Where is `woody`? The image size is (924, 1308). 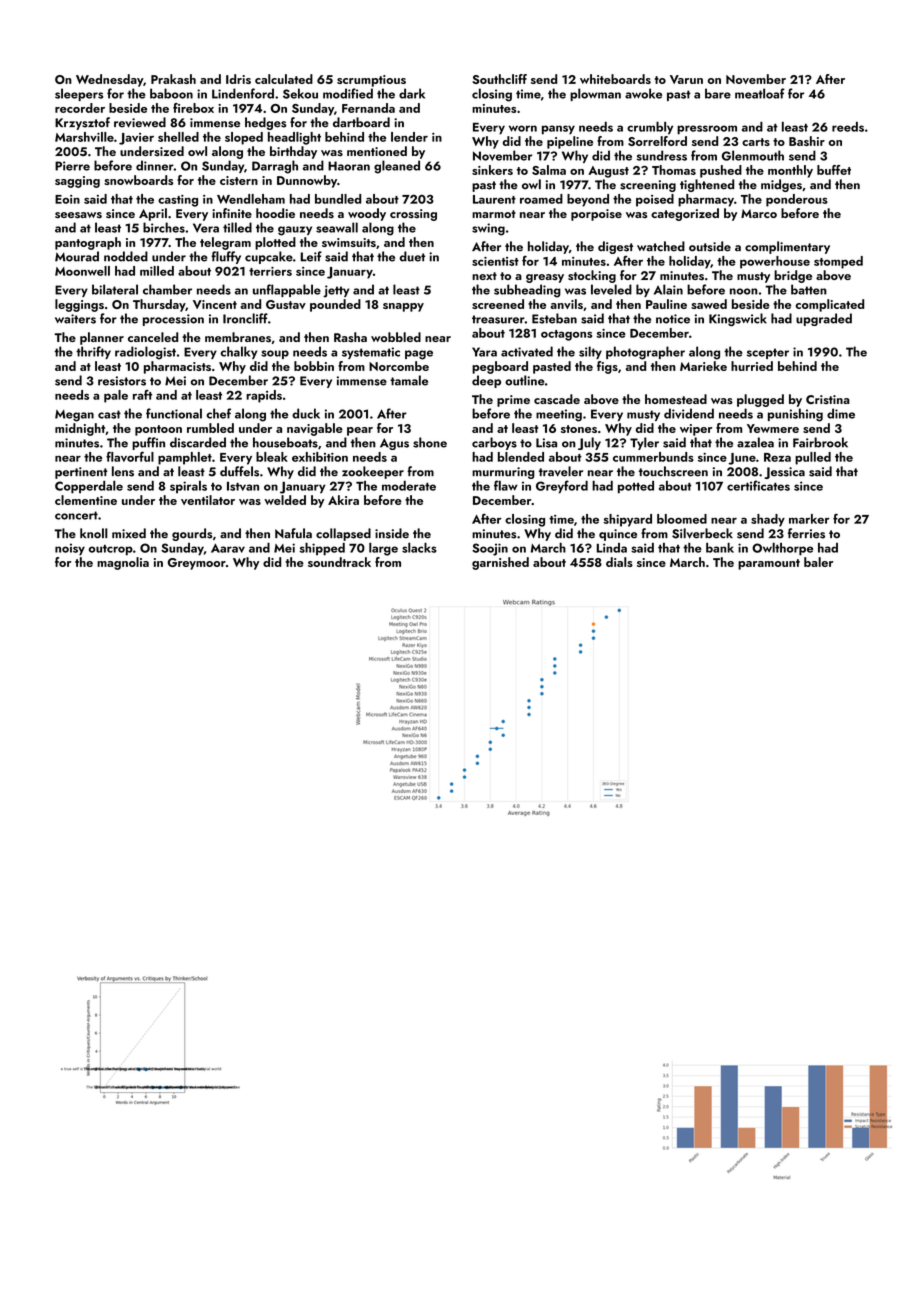
woody is located at coordinates (367, 214).
